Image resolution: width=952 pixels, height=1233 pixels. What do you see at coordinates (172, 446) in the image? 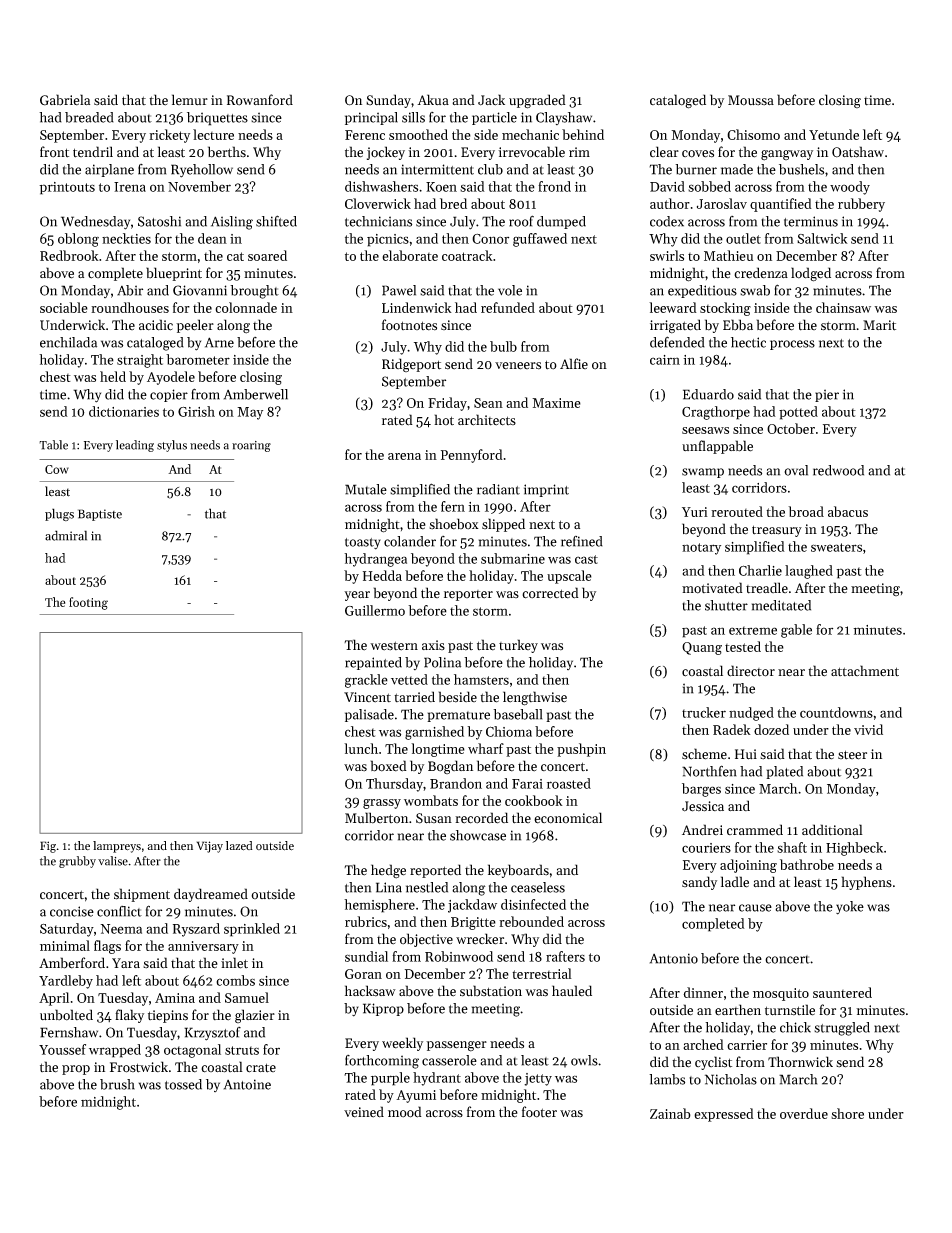
I see `stylus` at bounding box center [172, 446].
